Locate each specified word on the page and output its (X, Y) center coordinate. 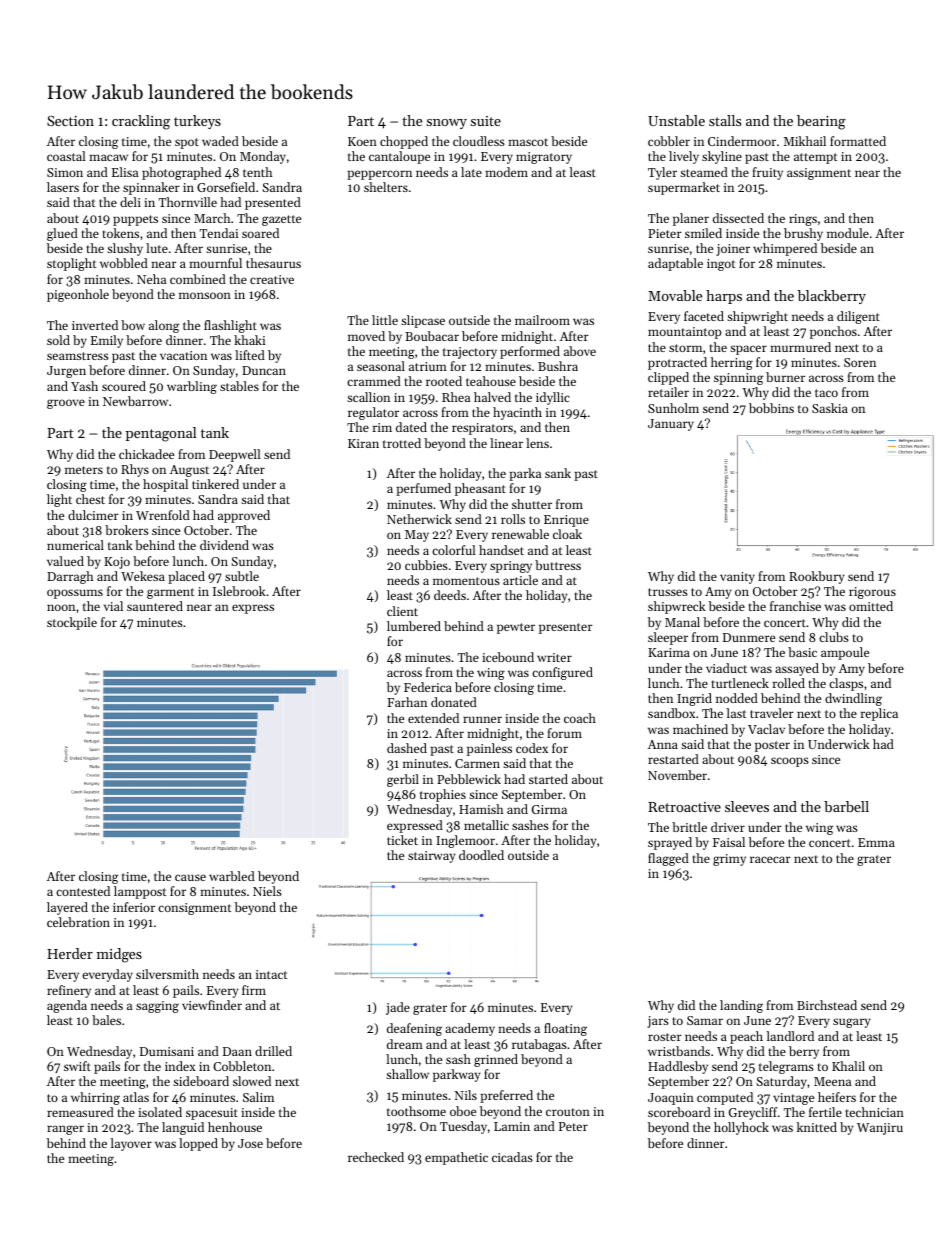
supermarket (684, 188)
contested (83, 891)
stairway (431, 857)
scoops (790, 762)
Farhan (407, 702)
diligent (858, 317)
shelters (386, 187)
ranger (65, 1130)
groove (66, 404)
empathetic (456, 1158)
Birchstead (827, 1005)
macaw (108, 157)
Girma (549, 809)
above (580, 351)
